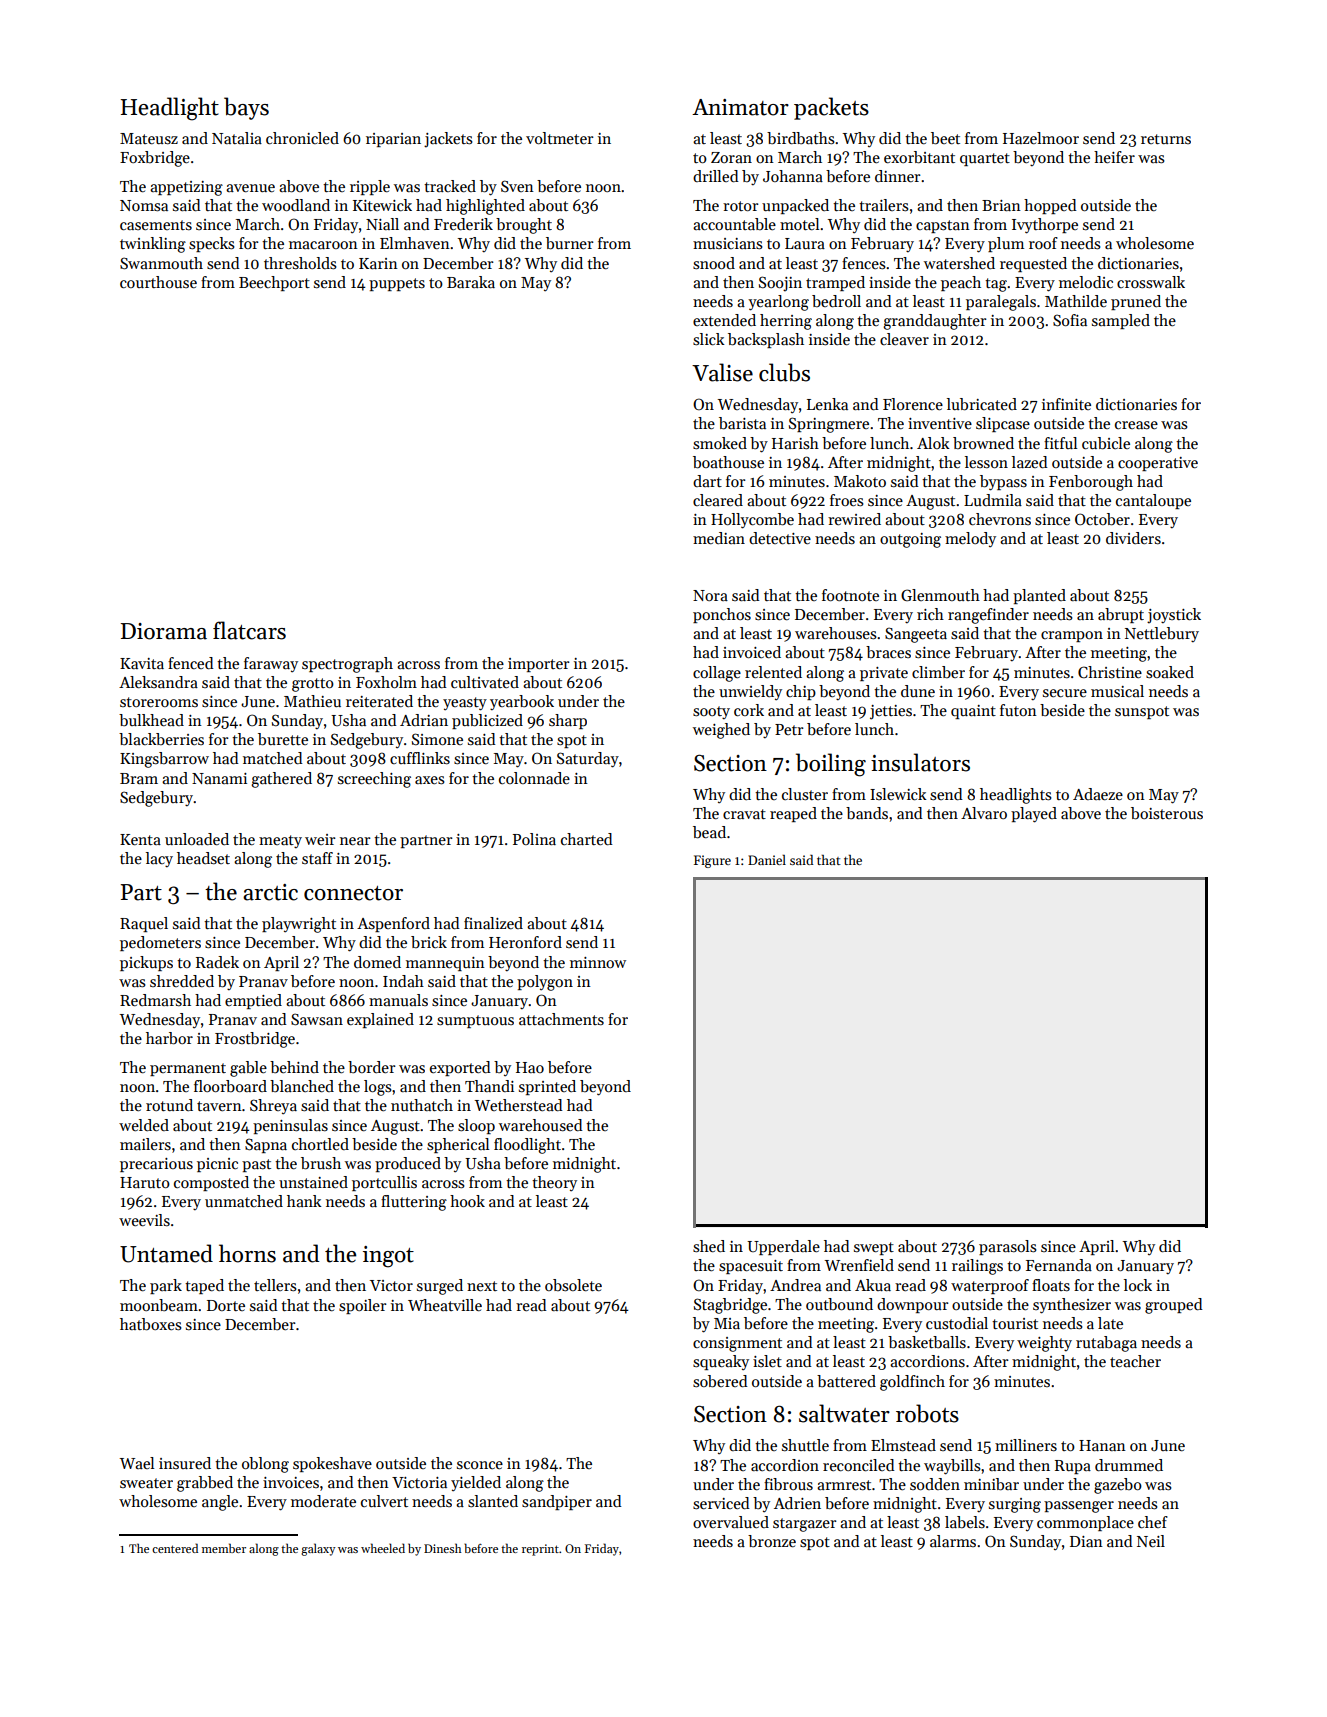  I want to click on parasols, so click(1008, 1247).
